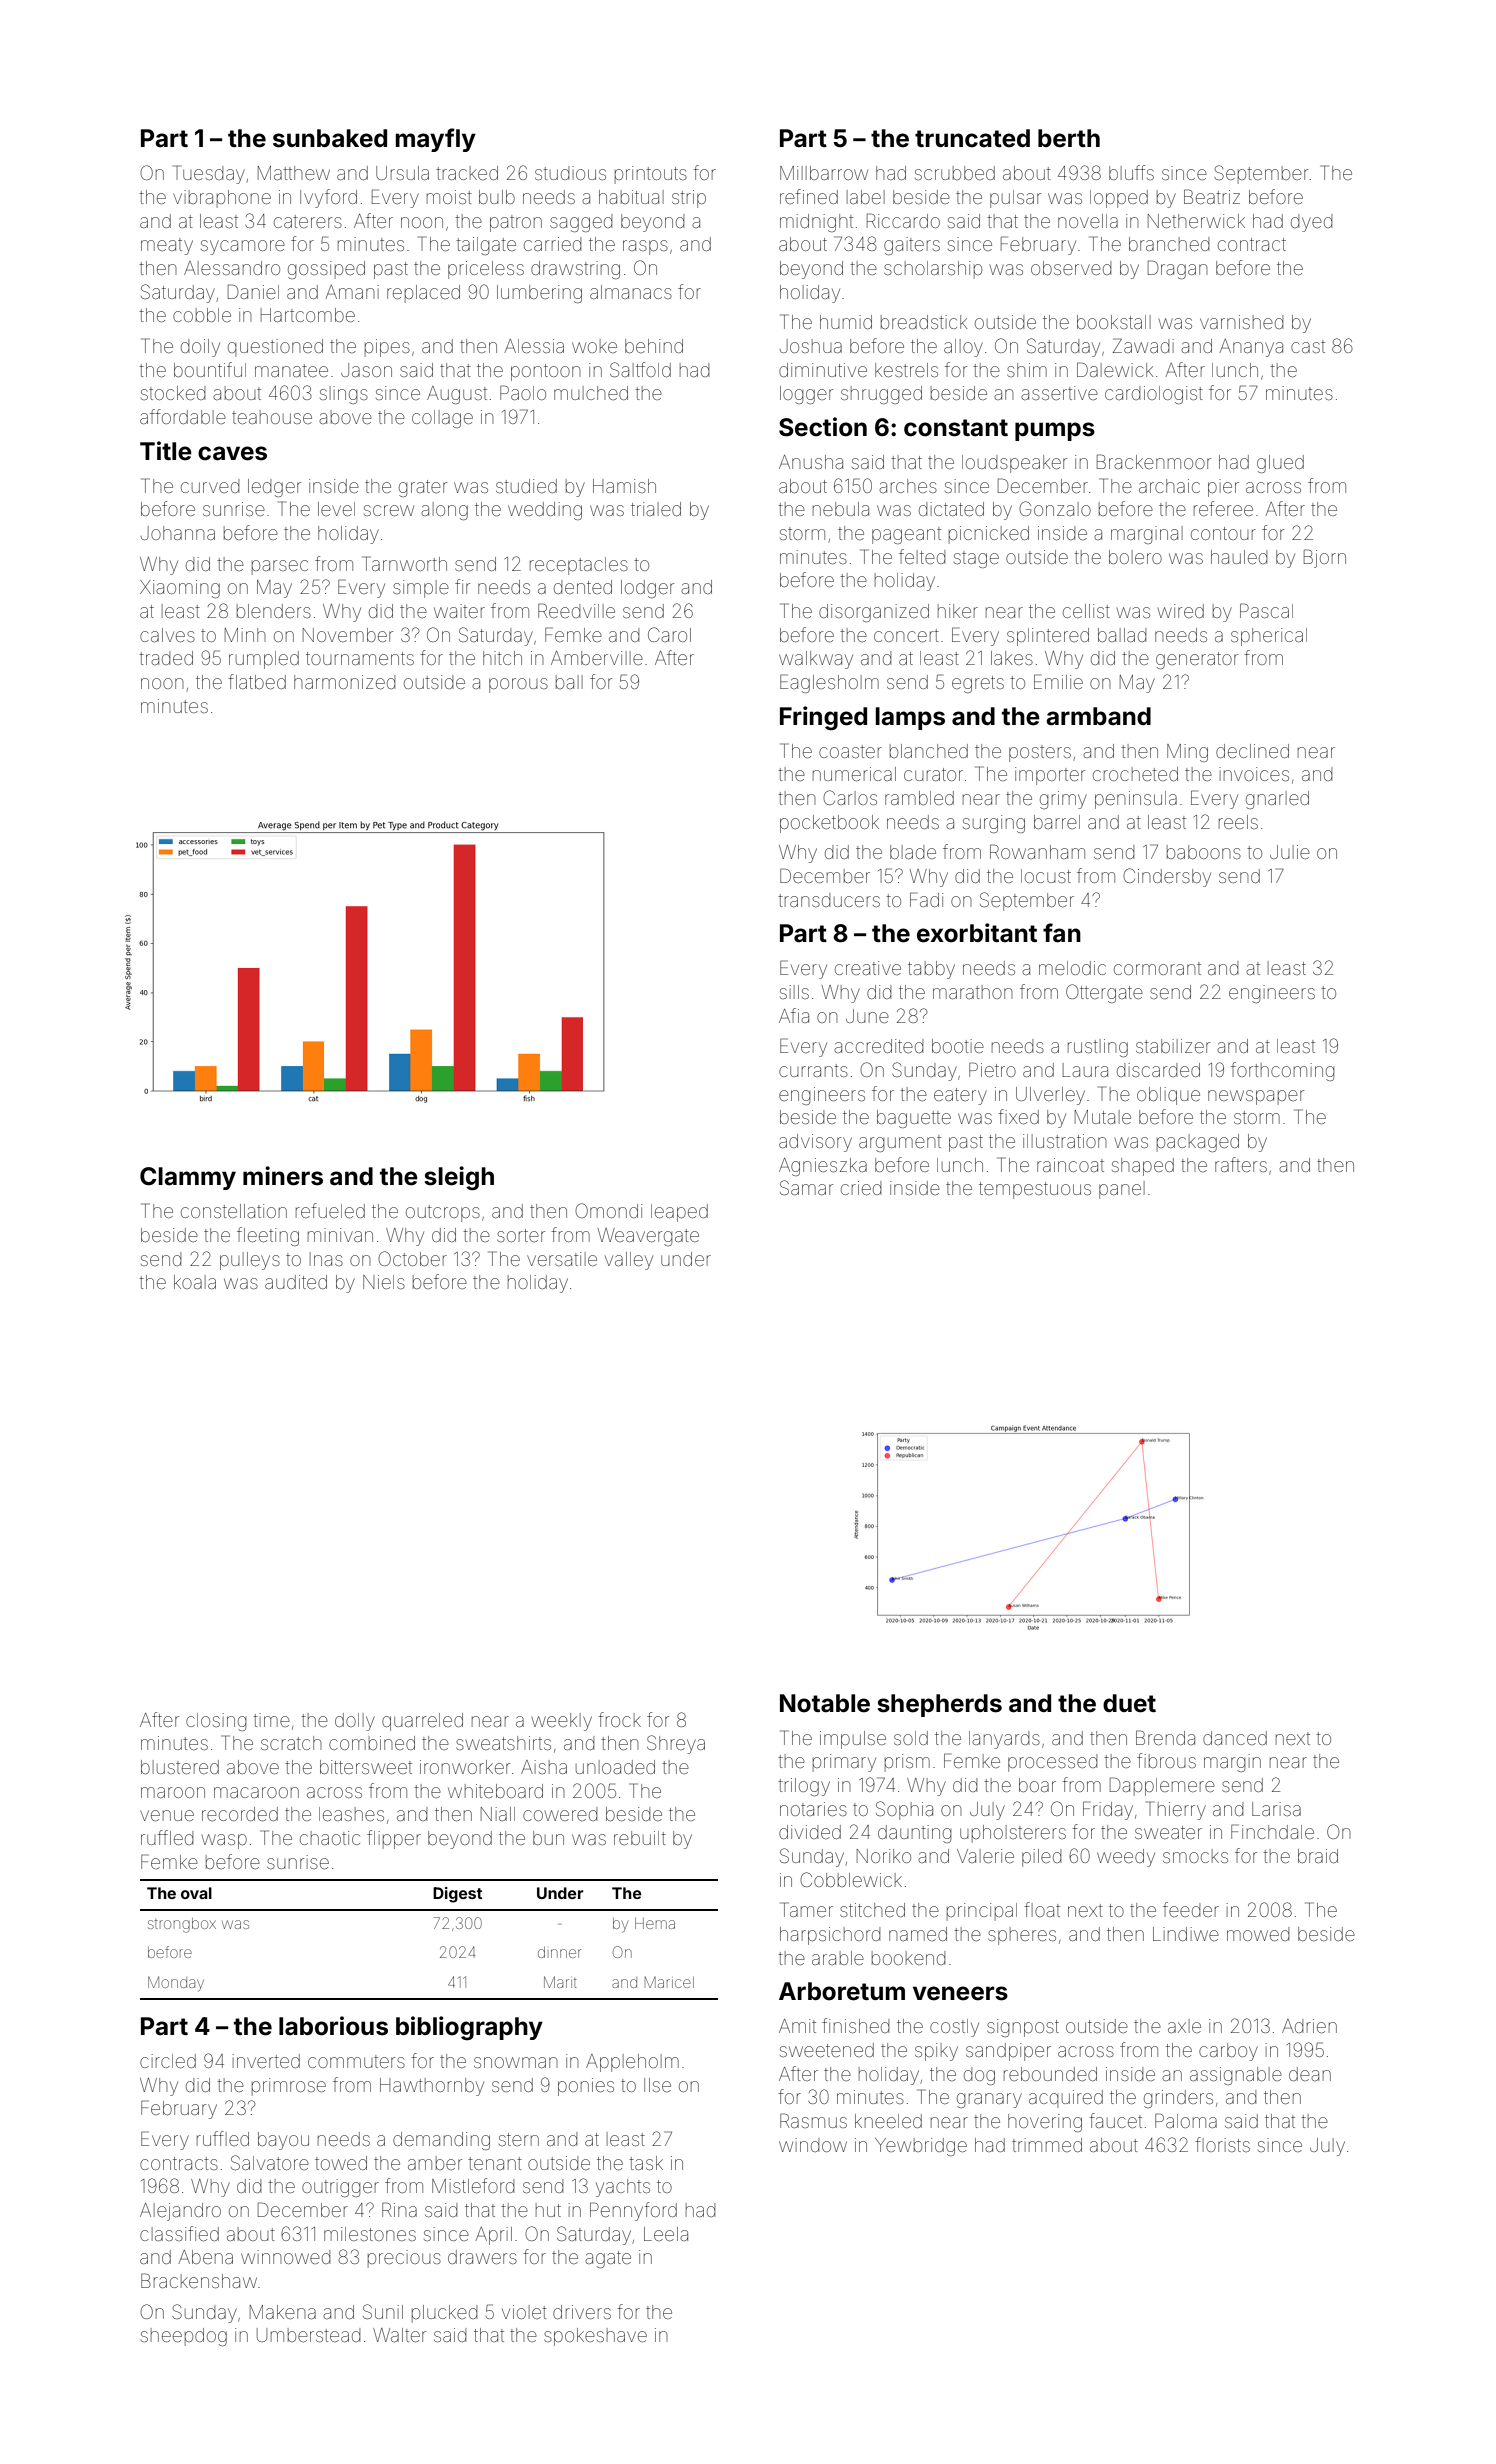  I want to click on spokeshave, so click(595, 2337).
